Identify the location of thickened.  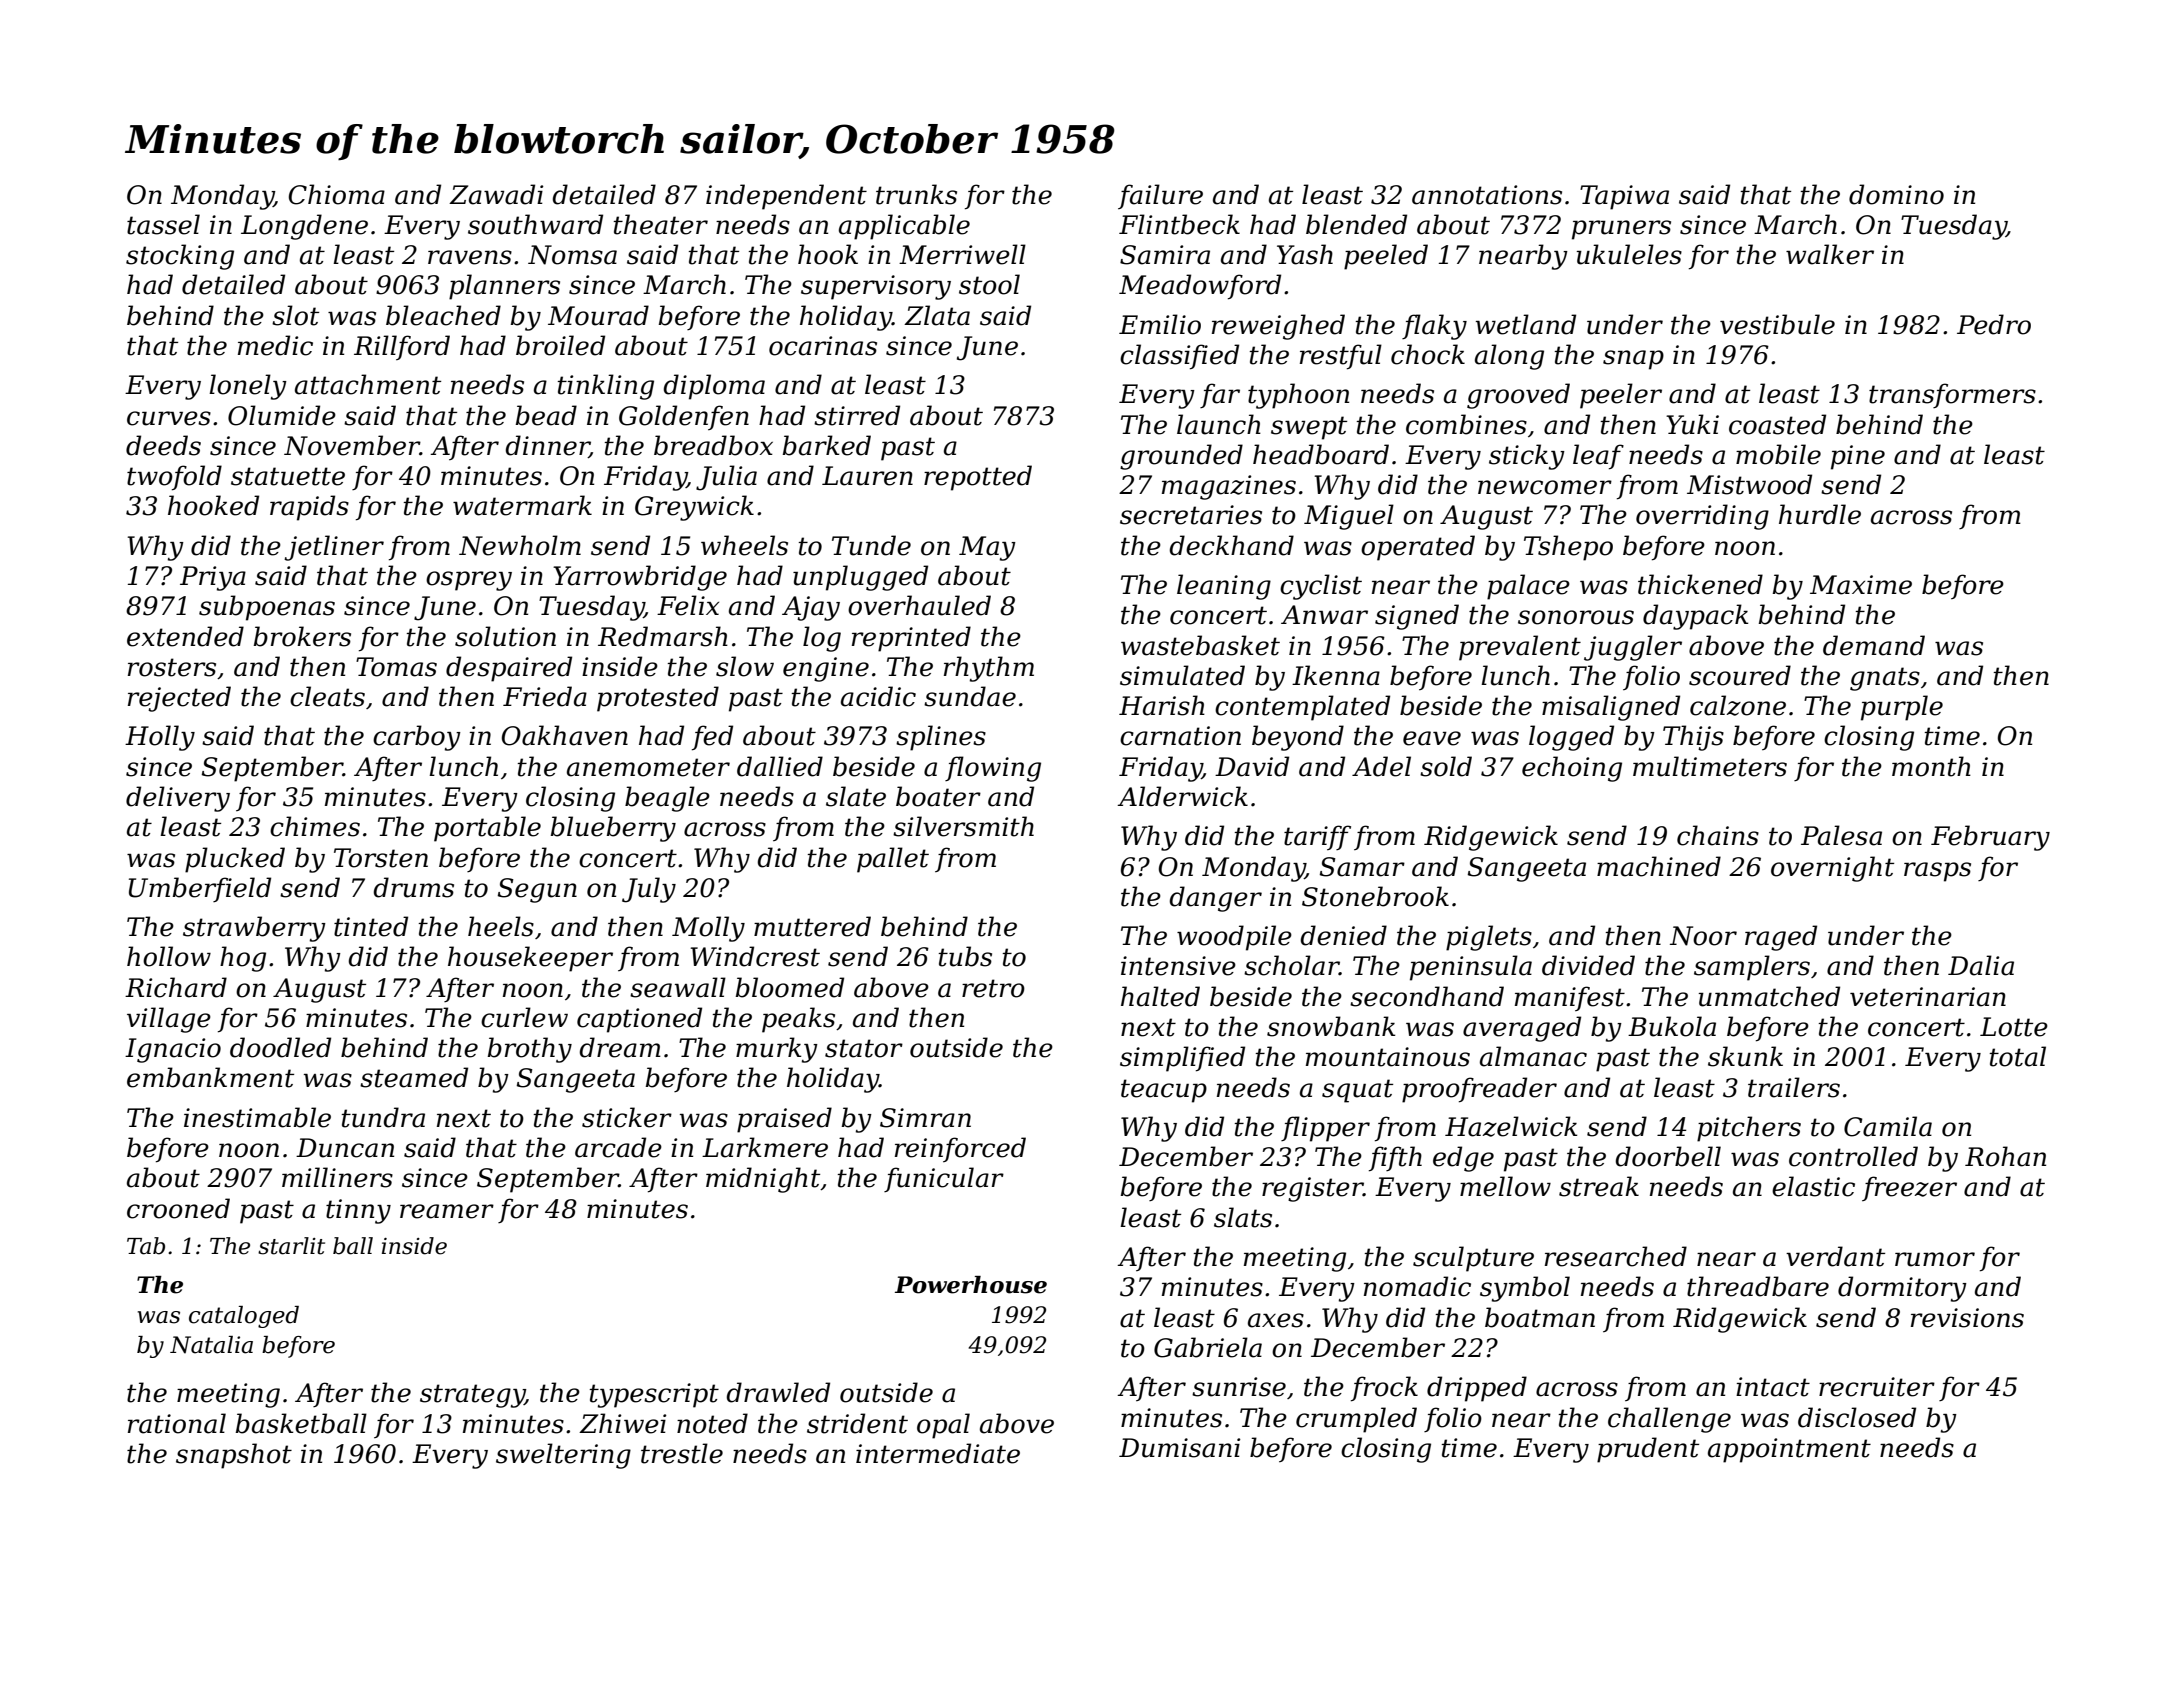
(1700, 584).
